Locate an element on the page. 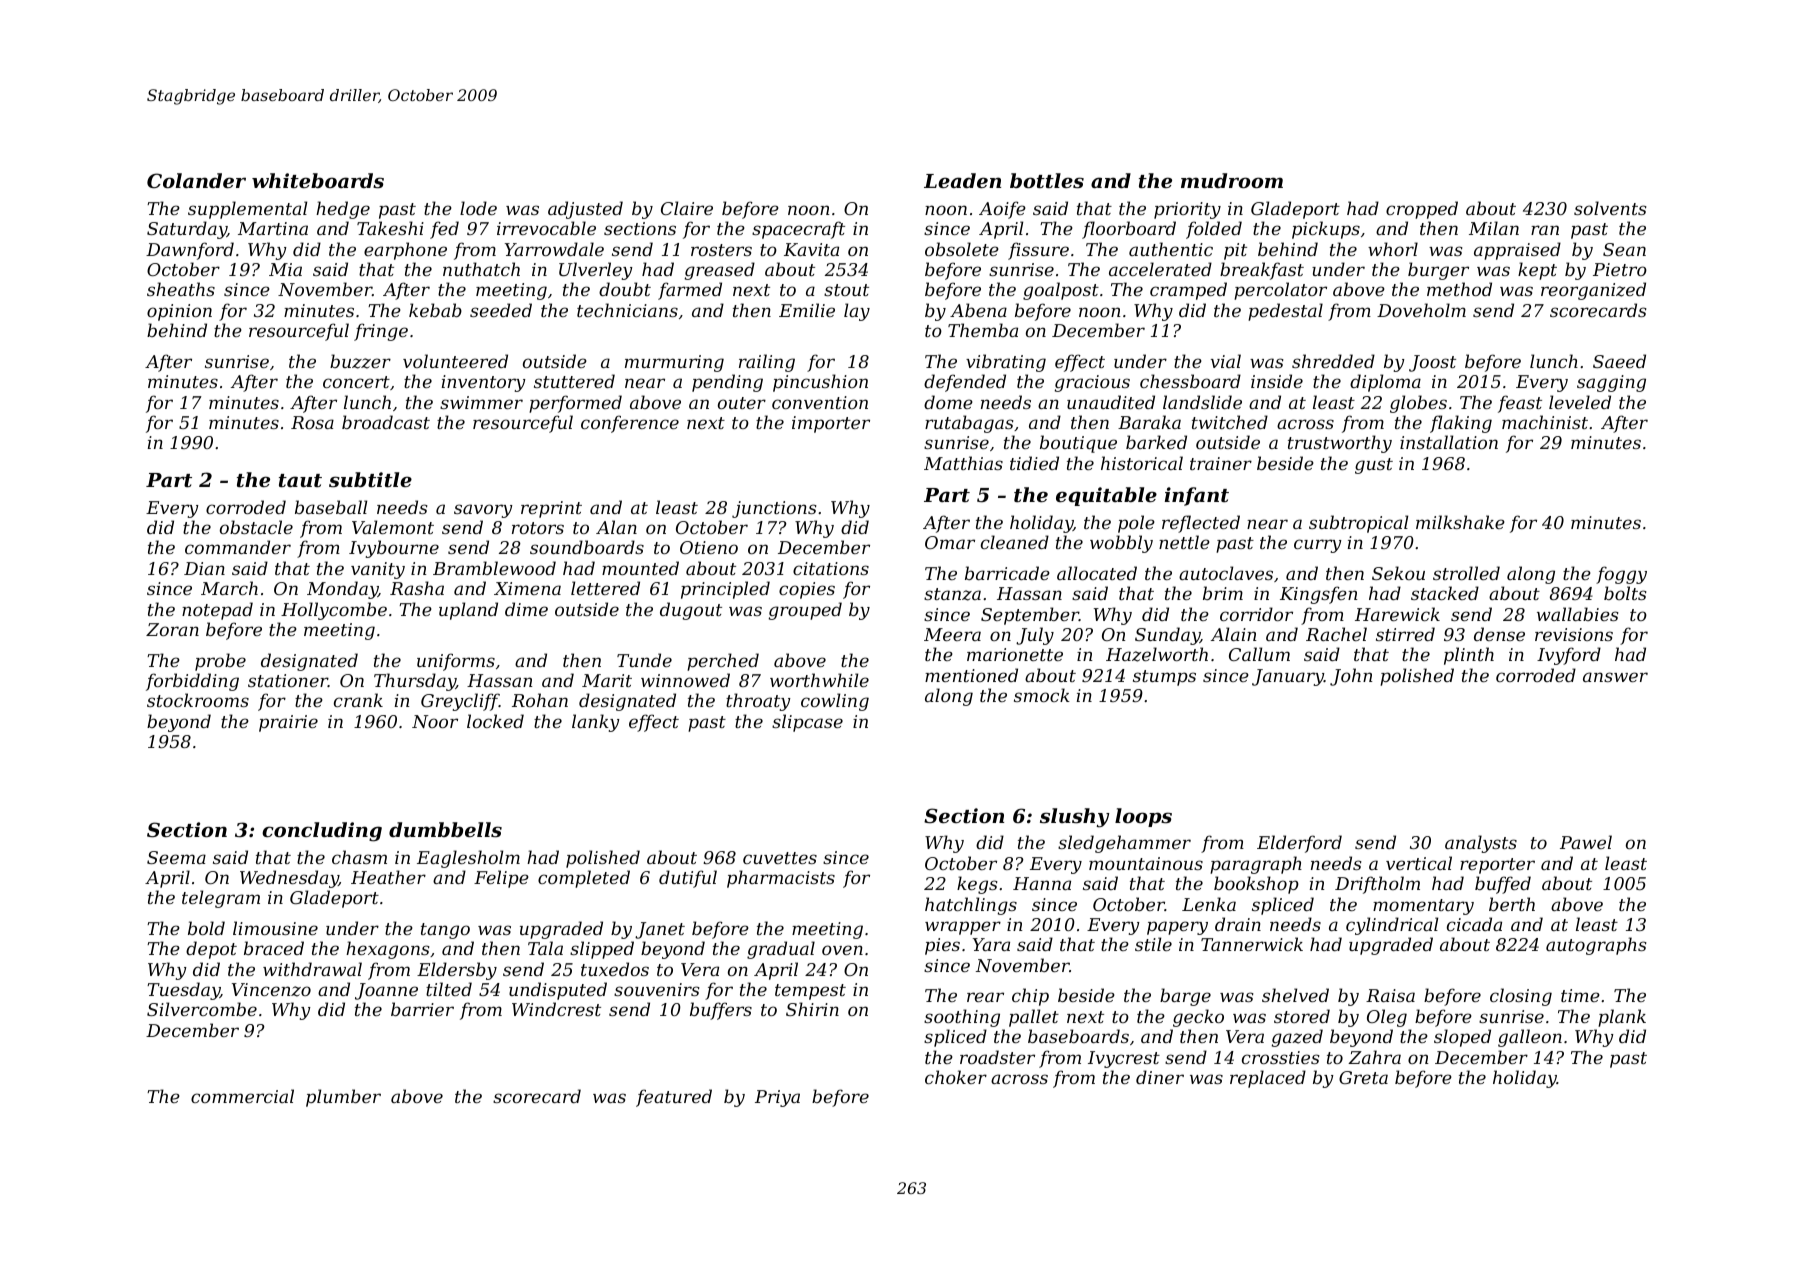 The image size is (1794, 1268). machinist is located at coordinates (1545, 422).
